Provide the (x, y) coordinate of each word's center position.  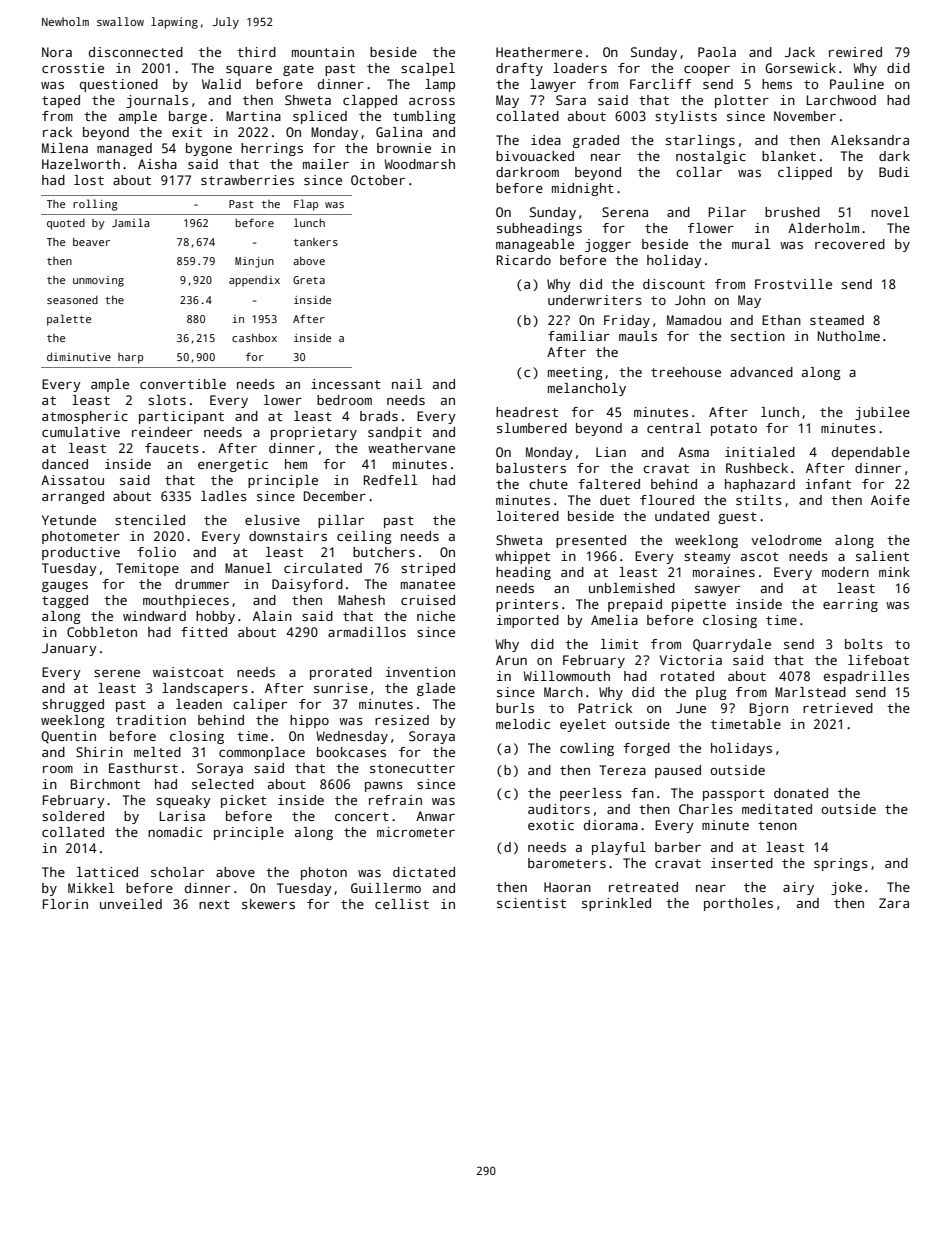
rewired (855, 52)
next (214, 904)
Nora (57, 52)
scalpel (428, 69)
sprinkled (616, 904)
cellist (402, 904)
